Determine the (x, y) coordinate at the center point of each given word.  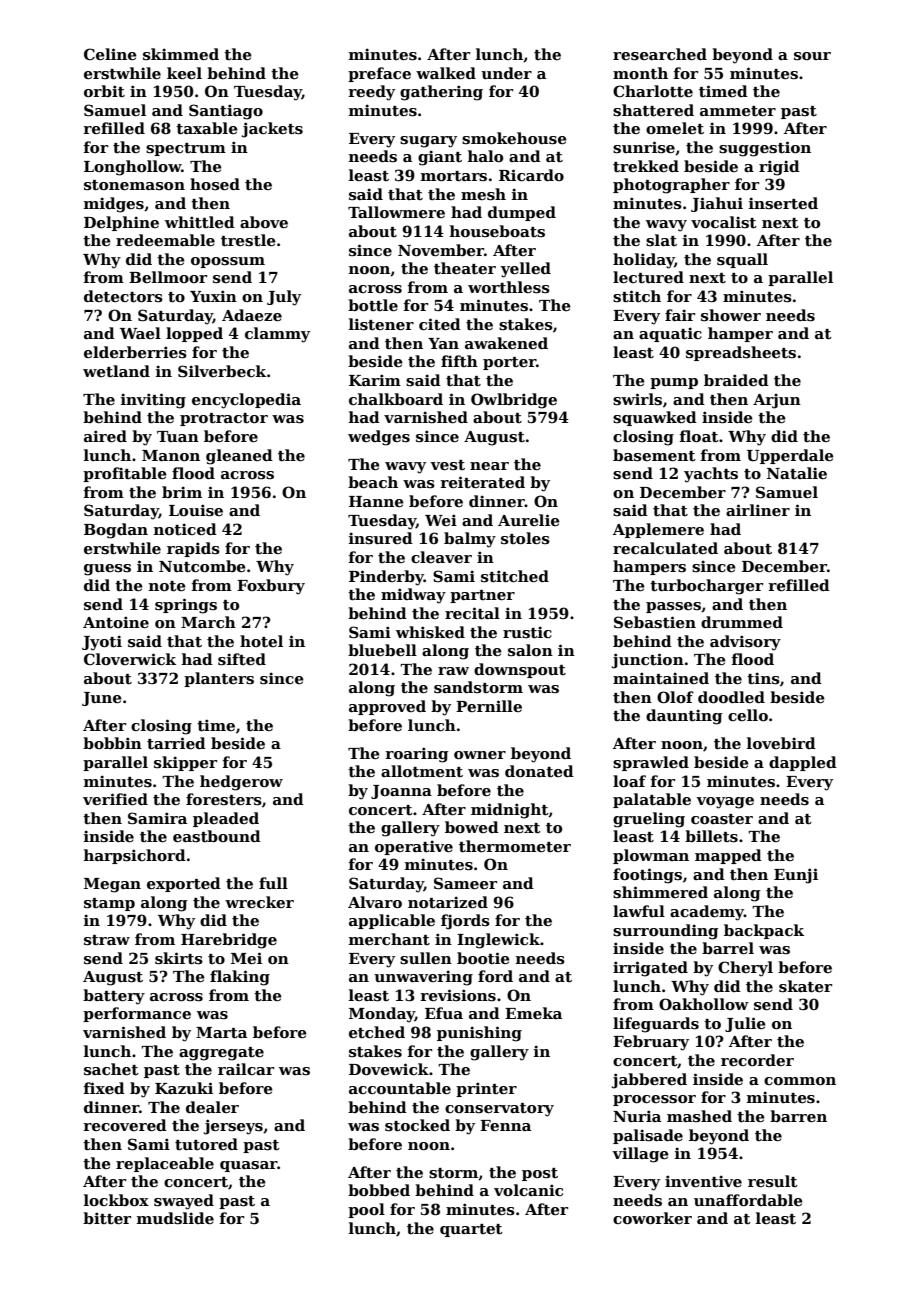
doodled (731, 697)
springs (186, 606)
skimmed (181, 54)
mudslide (175, 1218)
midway (413, 596)
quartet (471, 1230)
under (506, 73)
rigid (779, 168)
